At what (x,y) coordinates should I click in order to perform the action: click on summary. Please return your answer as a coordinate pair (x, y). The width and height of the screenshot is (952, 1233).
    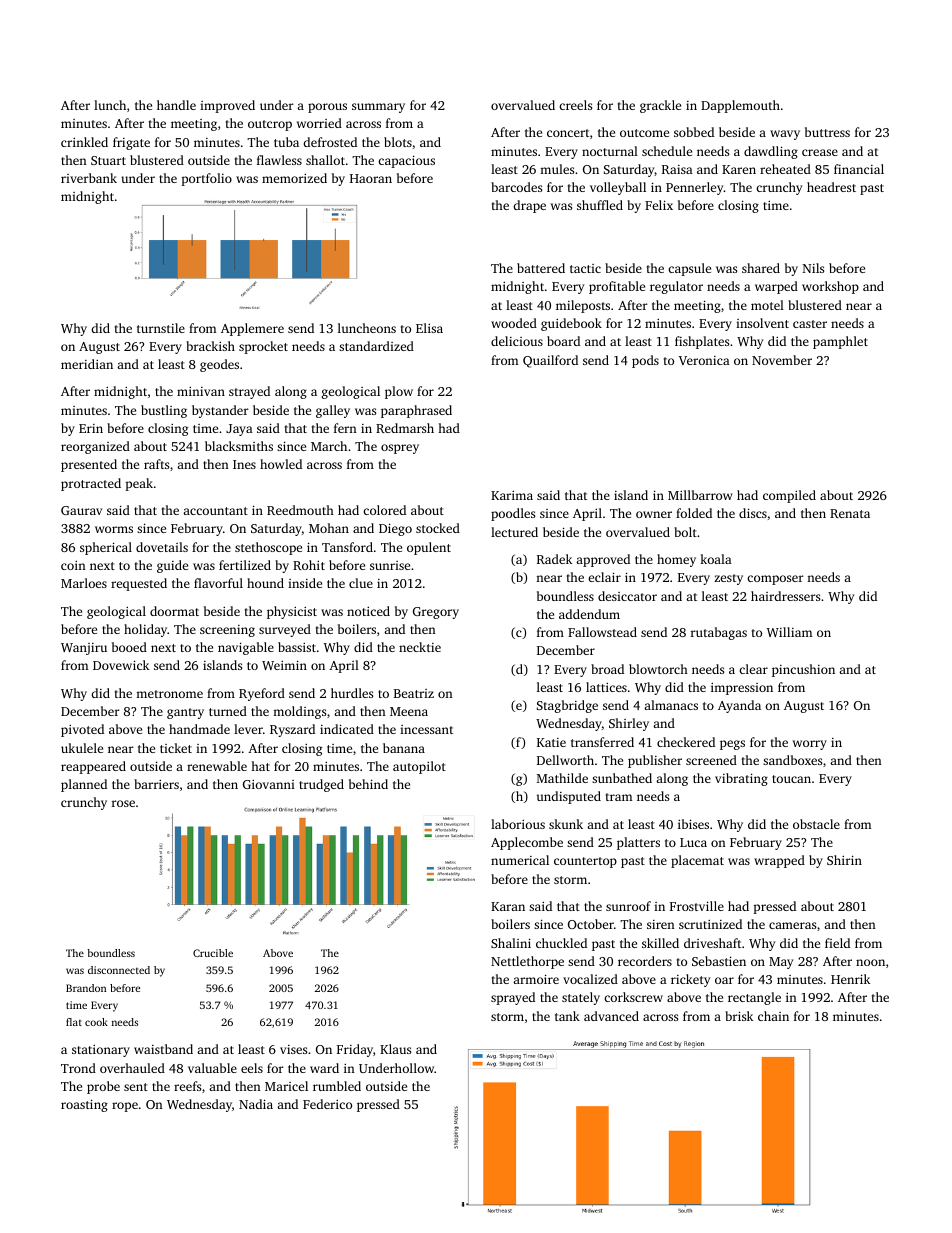
    Looking at the image, I should click on (378, 108).
